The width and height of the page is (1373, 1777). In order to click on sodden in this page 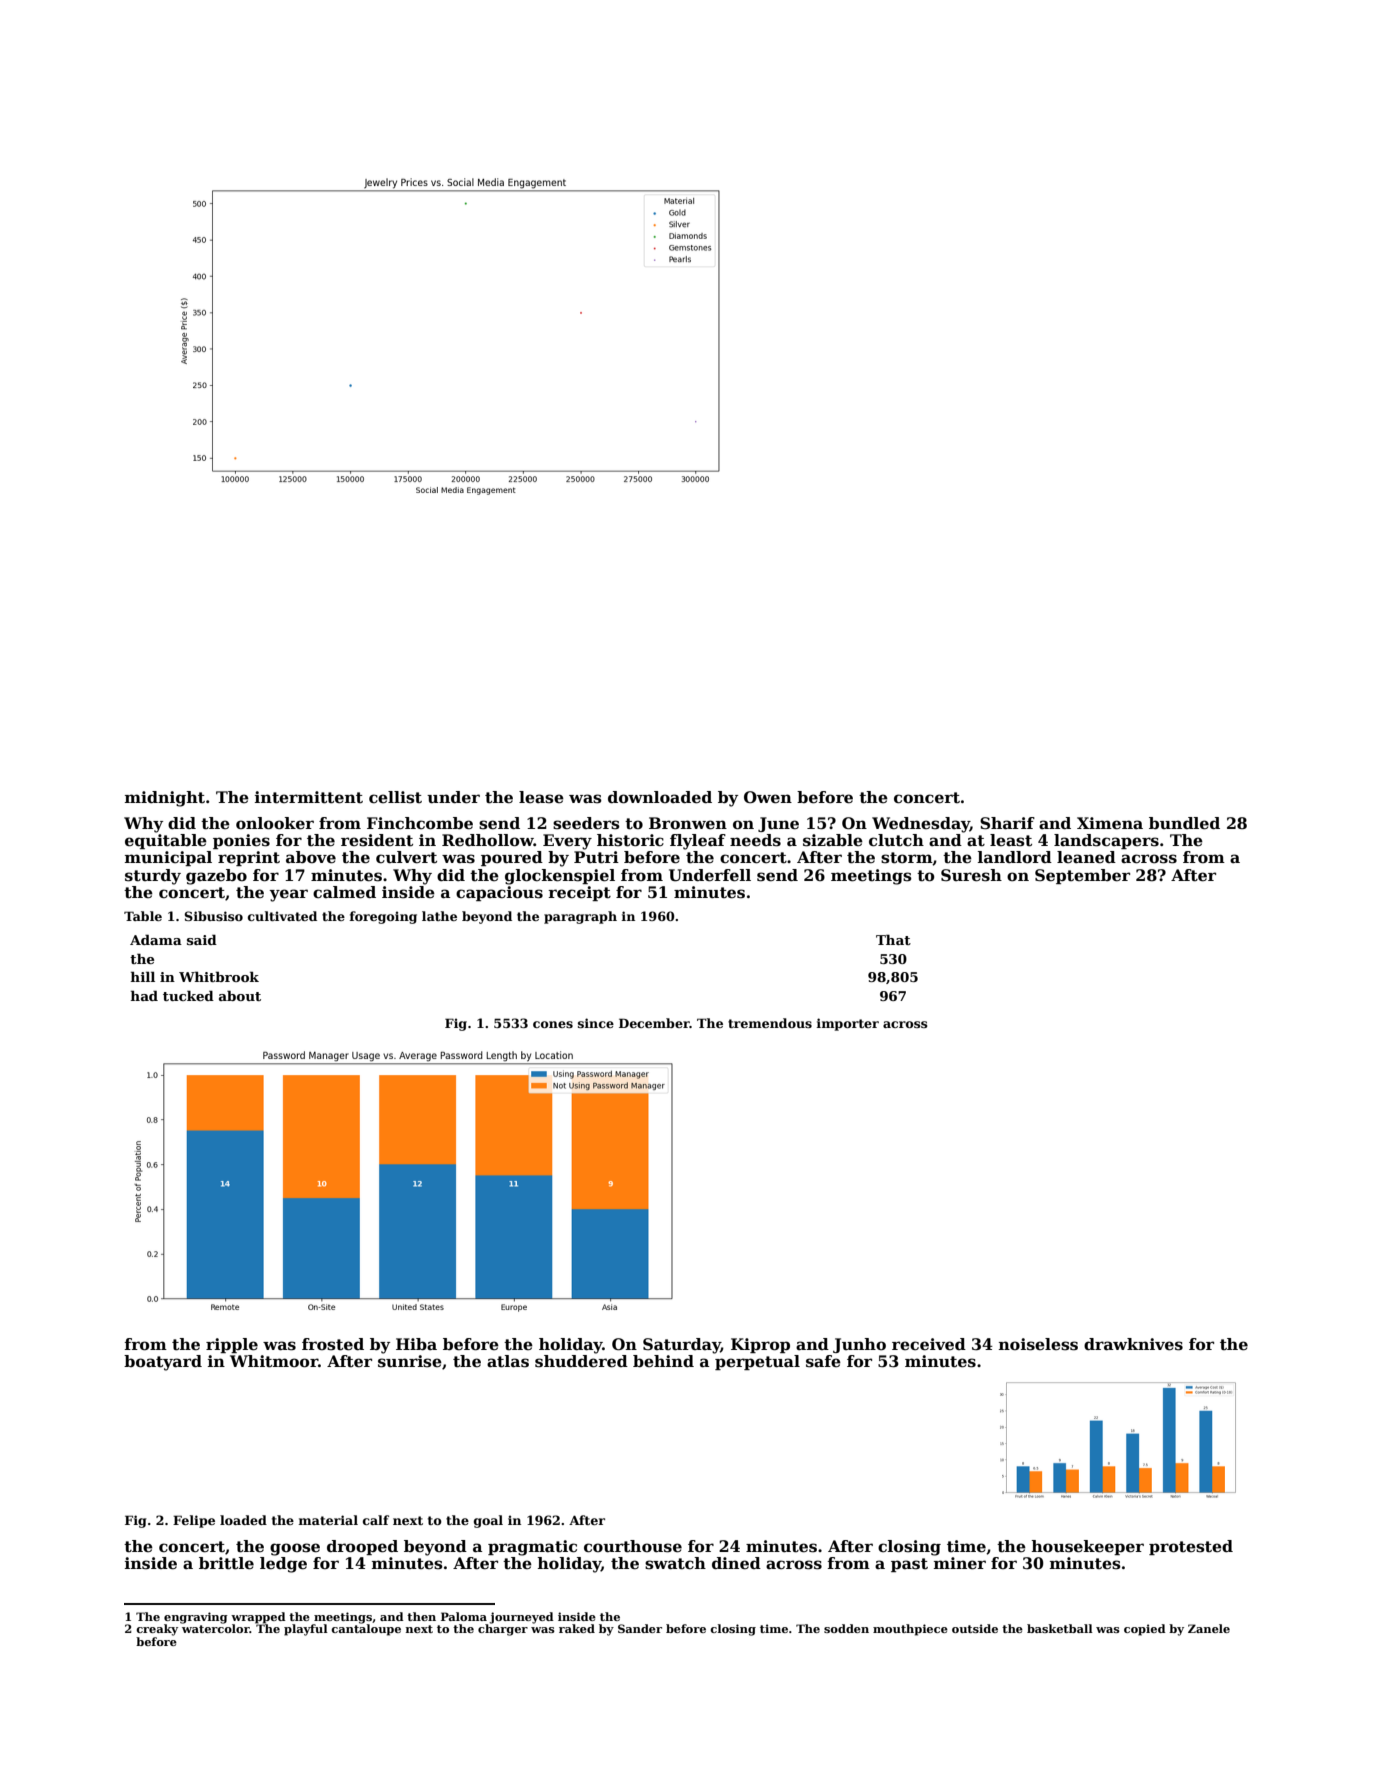, I will do `click(846, 1628)`.
